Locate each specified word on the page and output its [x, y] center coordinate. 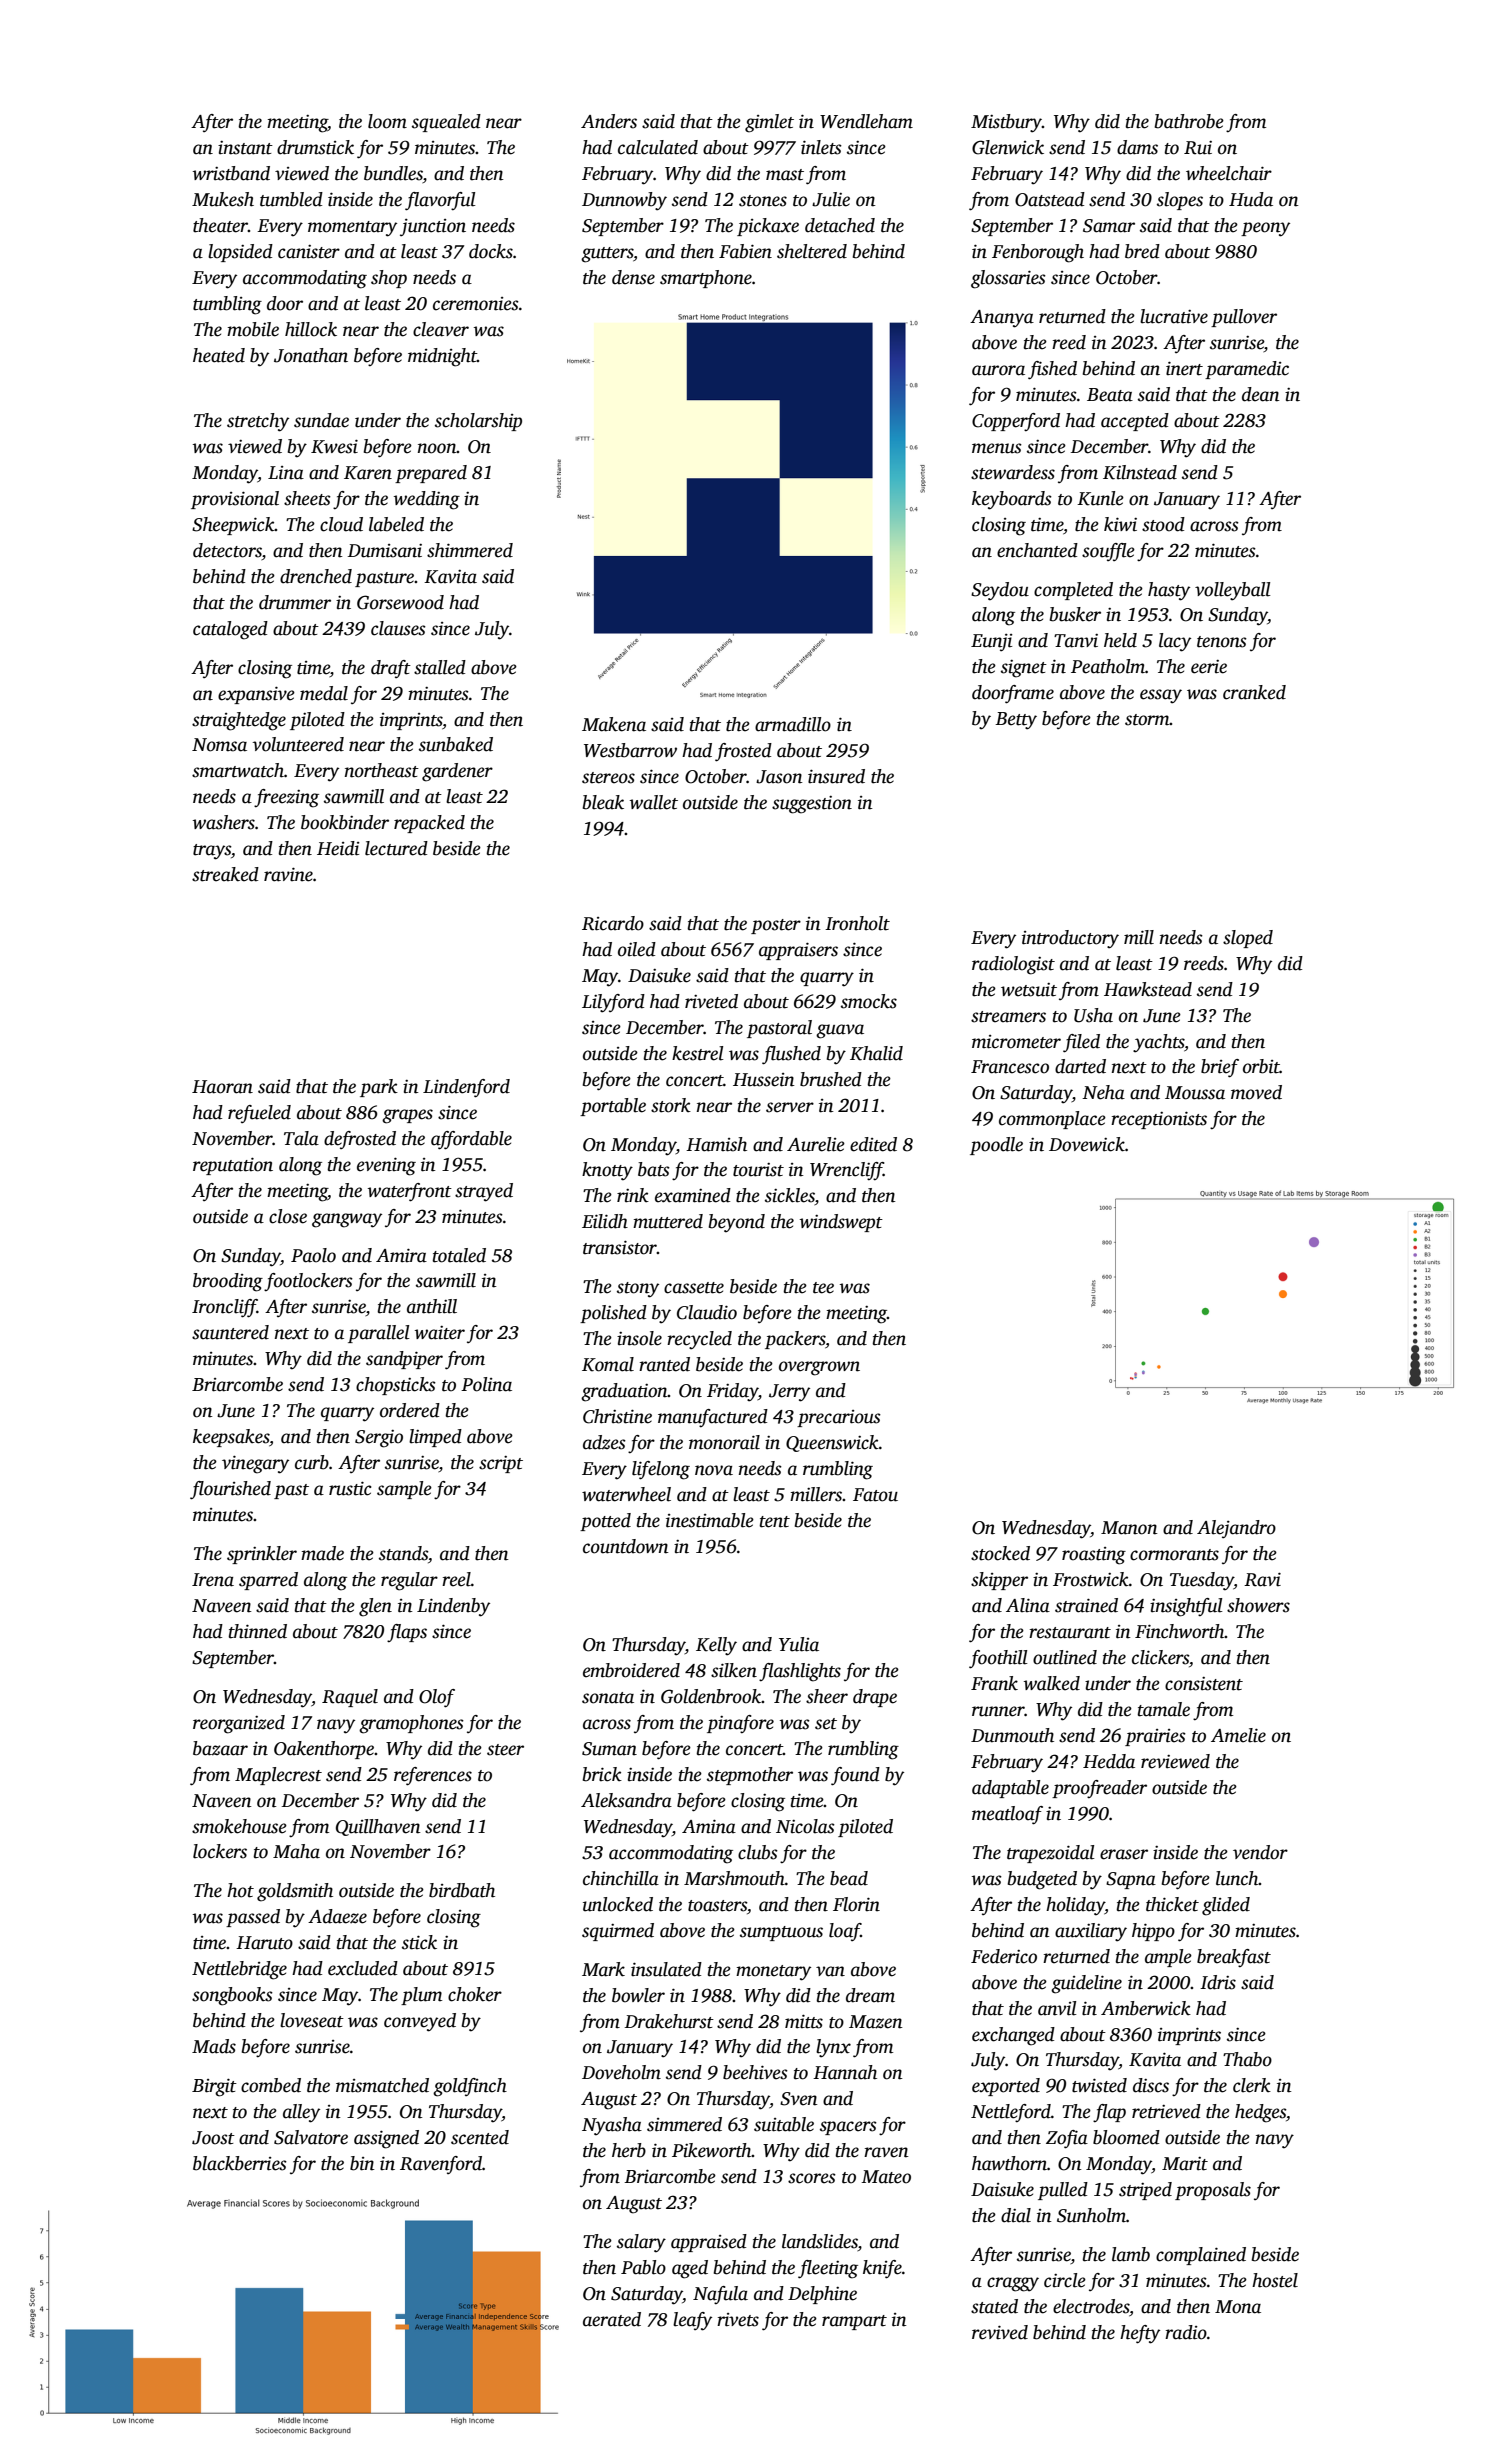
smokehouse [239, 1826]
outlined [1065, 1657]
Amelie [1238, 1735]
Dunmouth [1012, 1735]
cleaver [441, 329]
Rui [1198, 148]
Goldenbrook [711, 1696]
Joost [213, 2138]
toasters [717, 1906]
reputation [233, 1166]
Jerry [789, 1393]
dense [633, 277]
